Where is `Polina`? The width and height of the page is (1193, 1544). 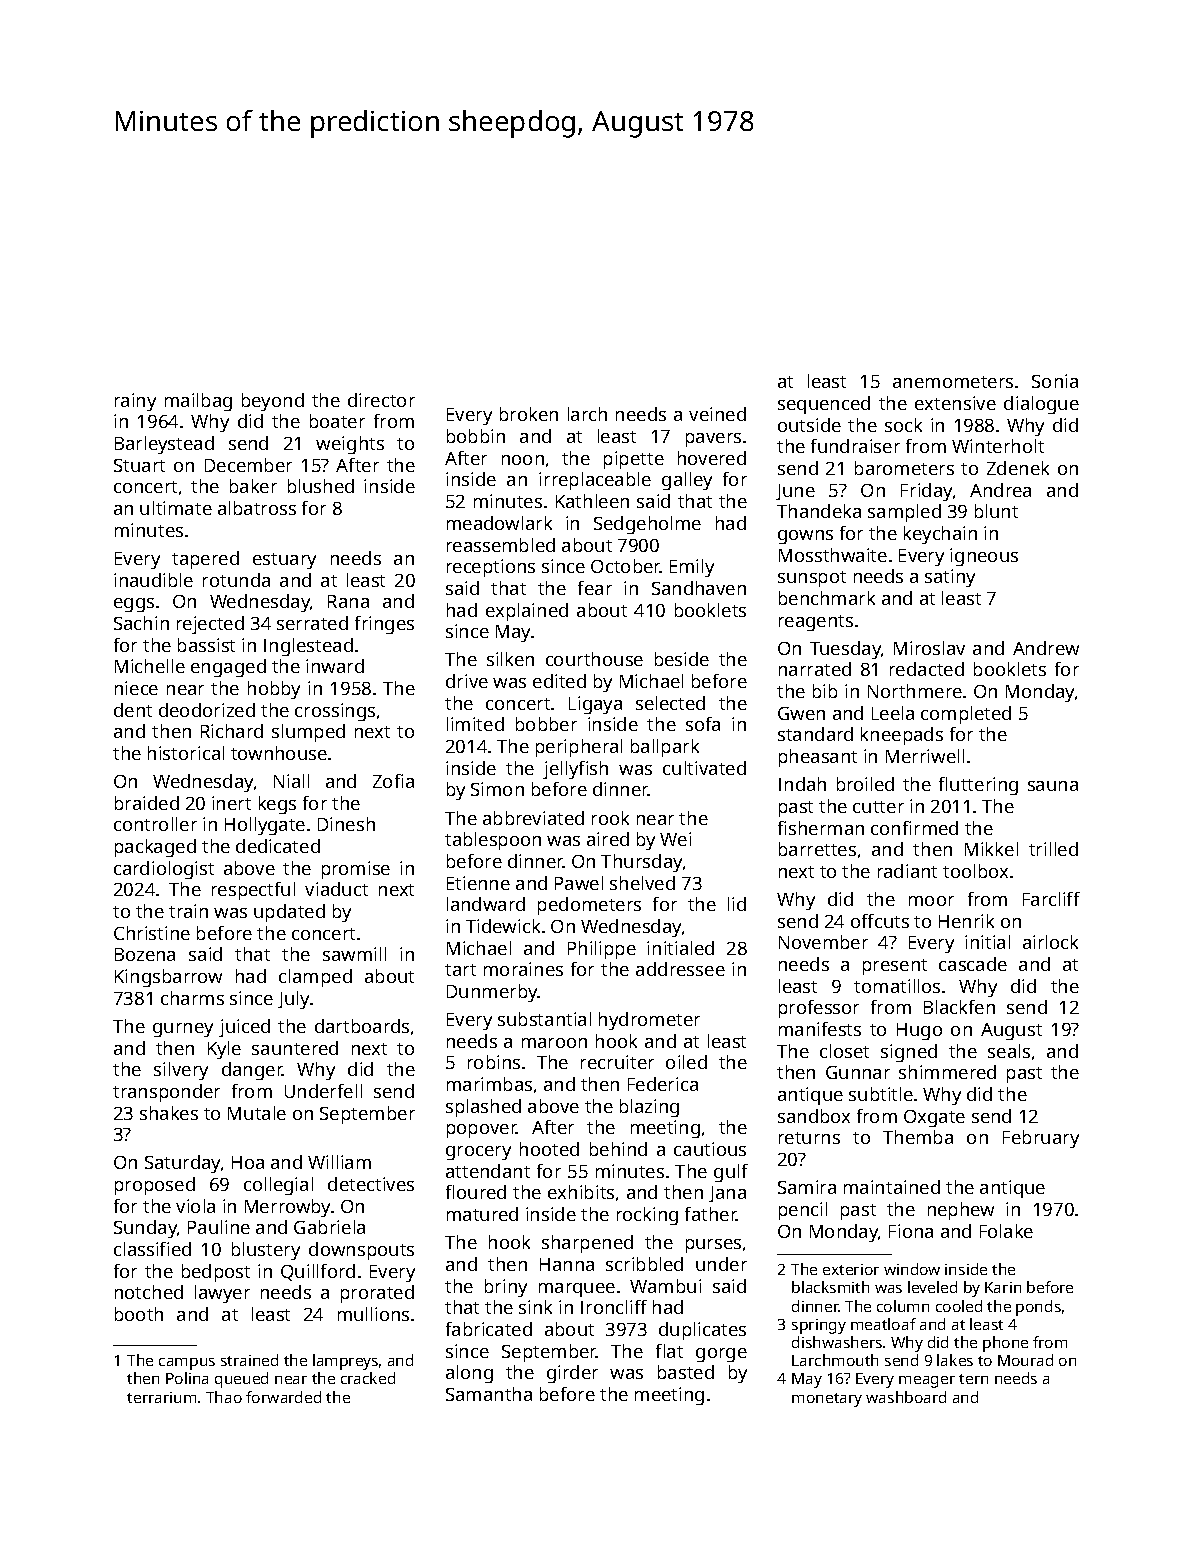 Polina is located at coordinates (187, 1378).
